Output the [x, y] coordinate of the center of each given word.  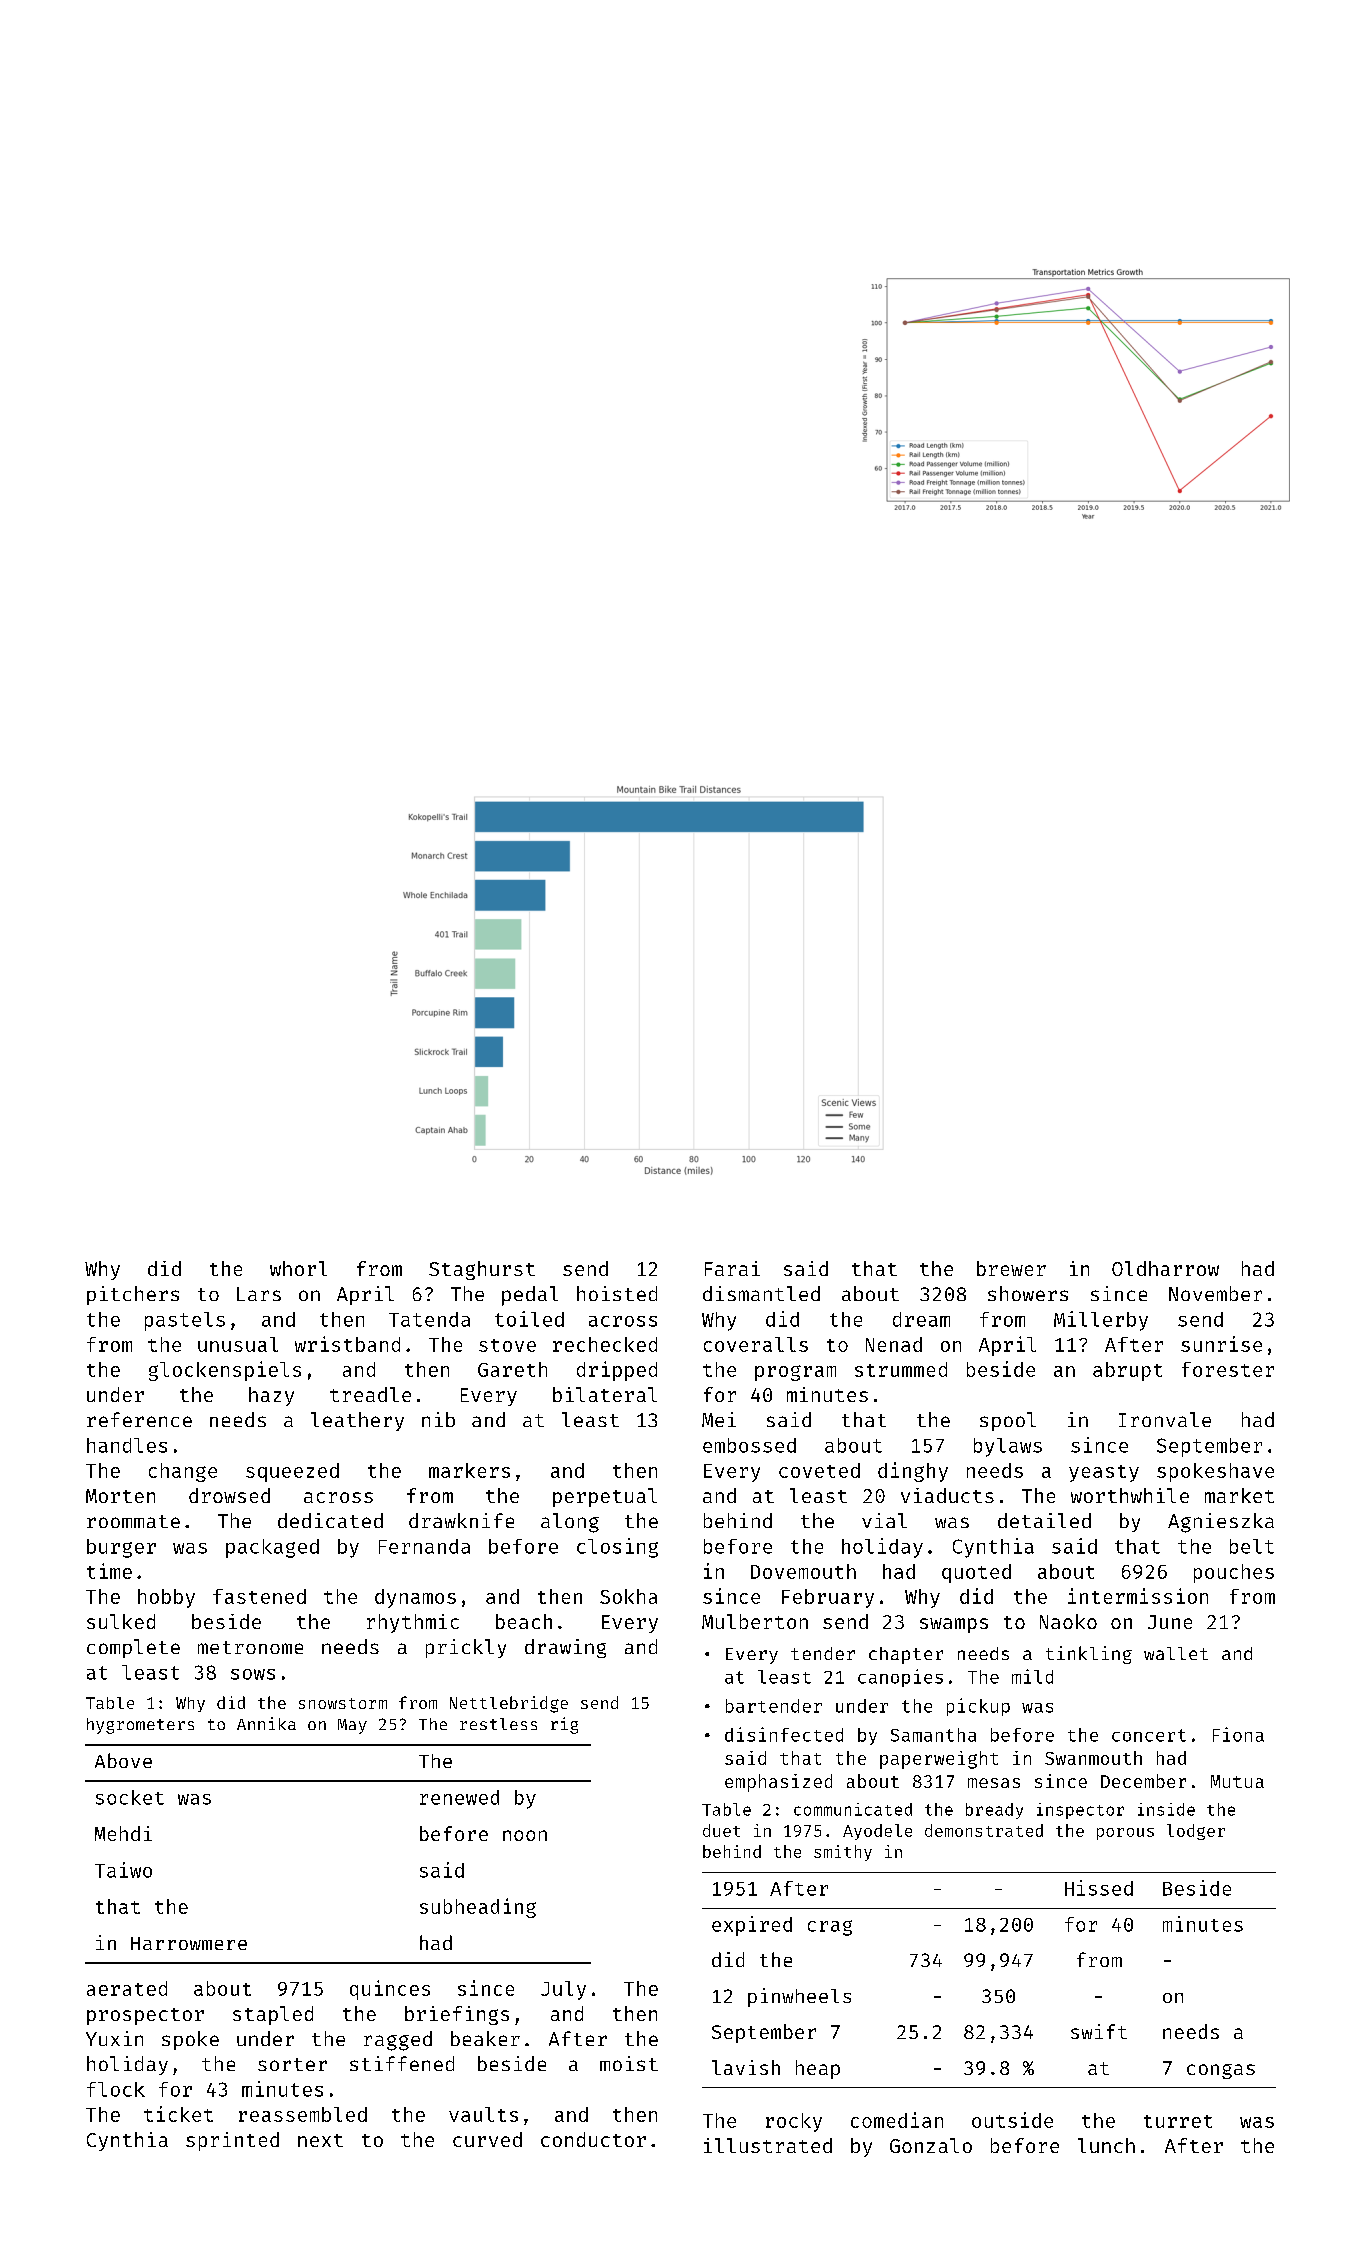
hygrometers [140, 1726]
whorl [298, 1268]
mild [1032, 1676]
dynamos [415, 1598]
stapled [273, 2015]
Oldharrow [1165, 1268]
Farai [732, 1268]
